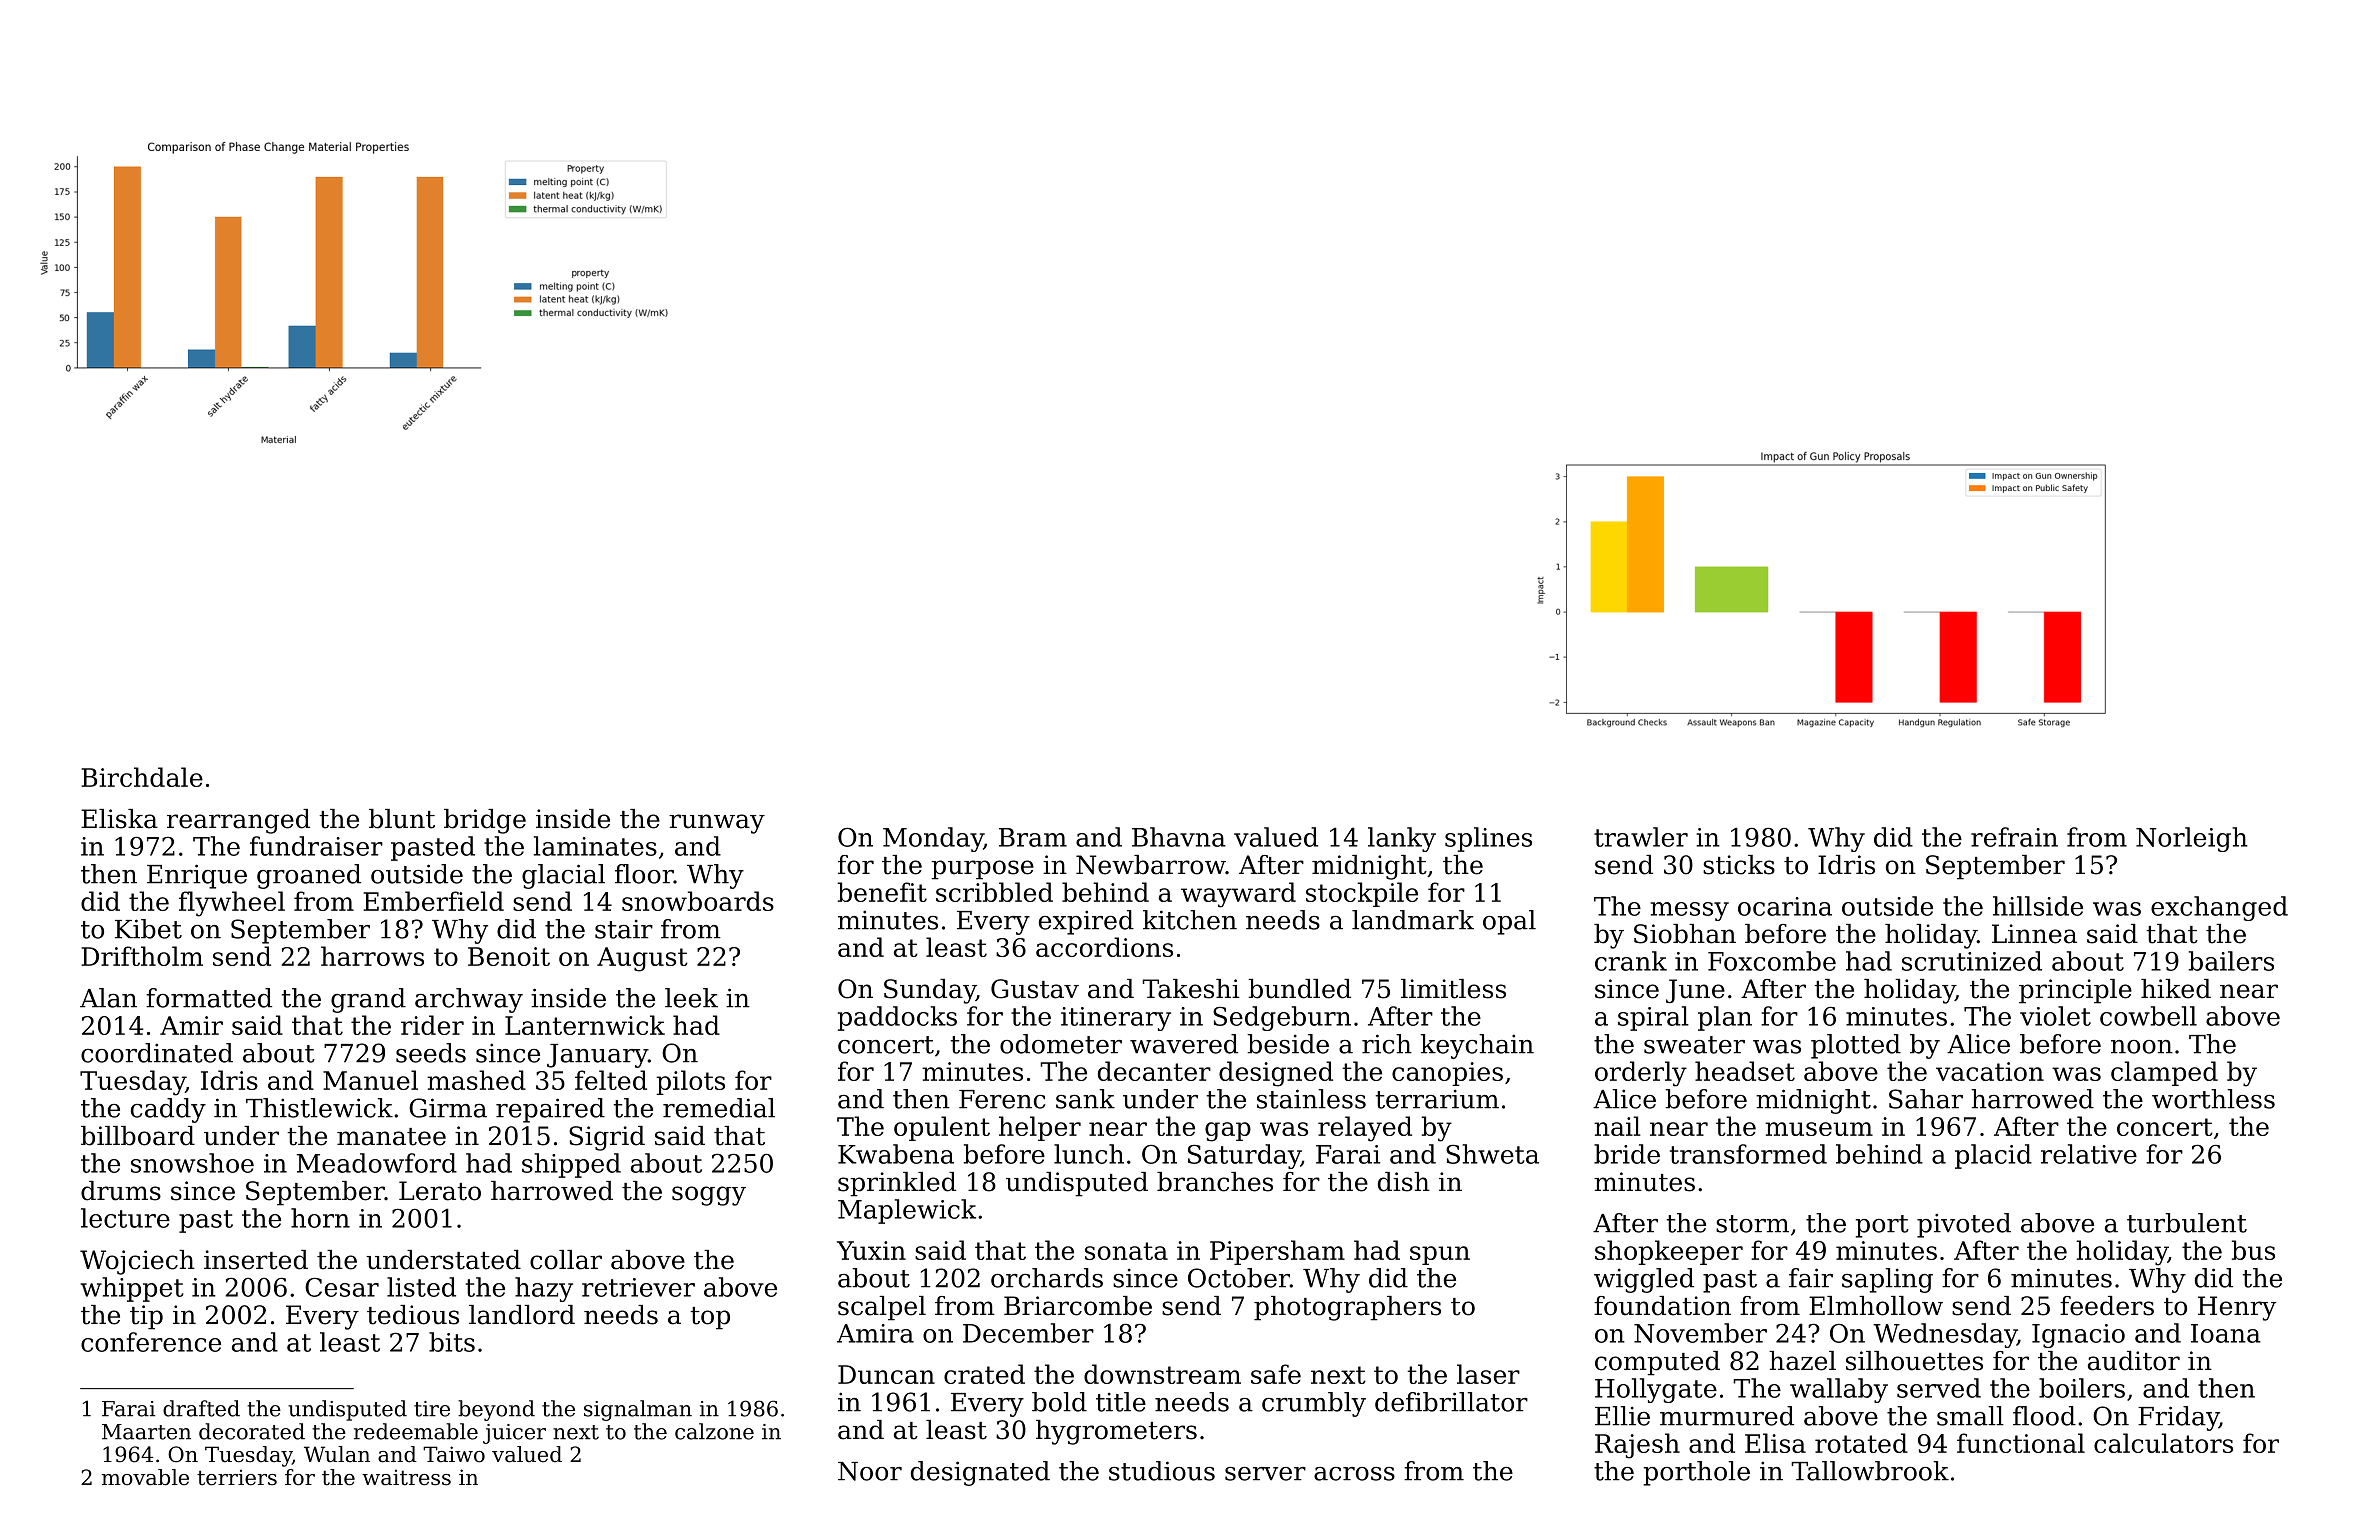  I want to click on violet, so click(2055, 1016).
